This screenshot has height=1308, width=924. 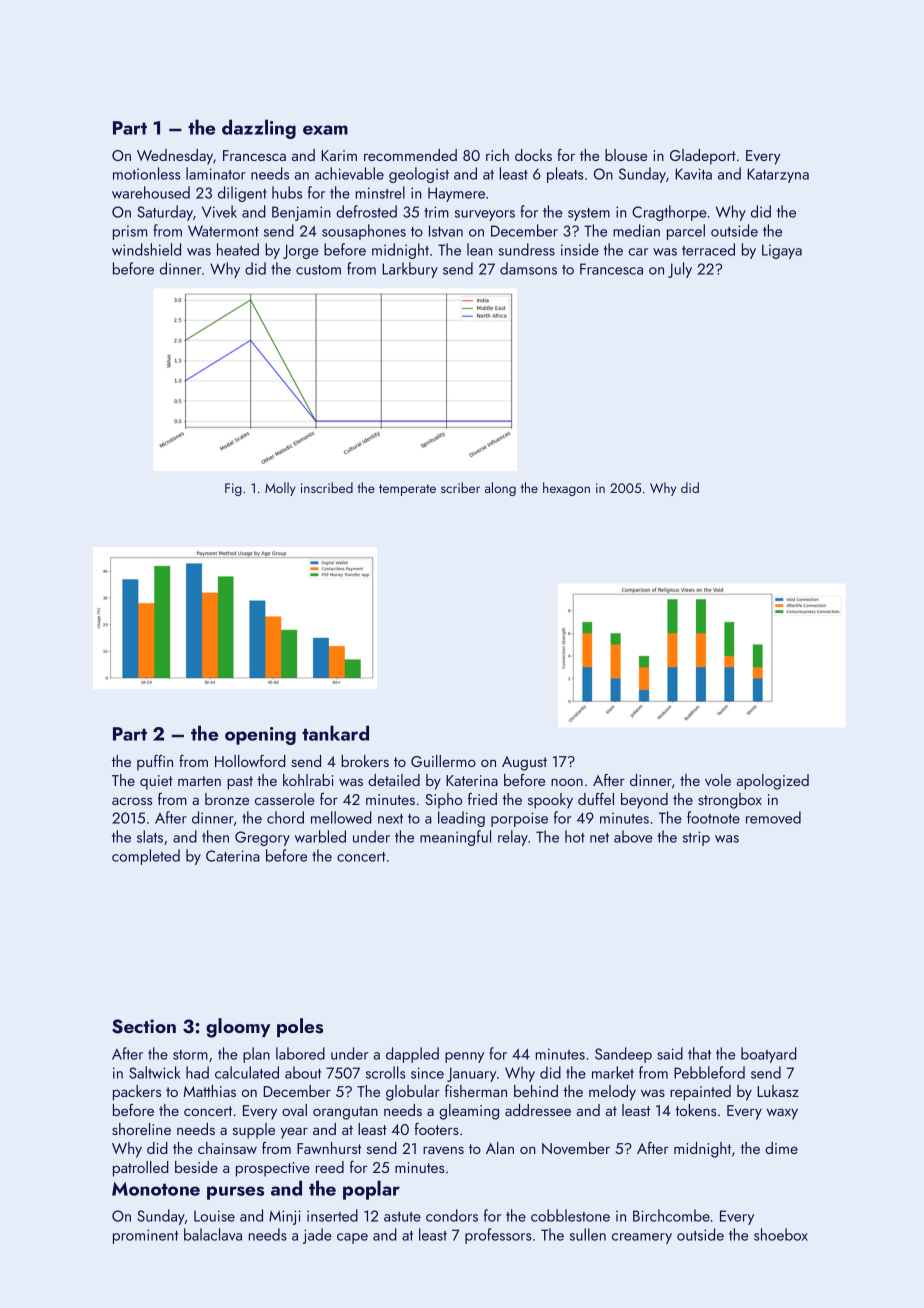 I want to click on dazzling, so click(x=259, y=129).
